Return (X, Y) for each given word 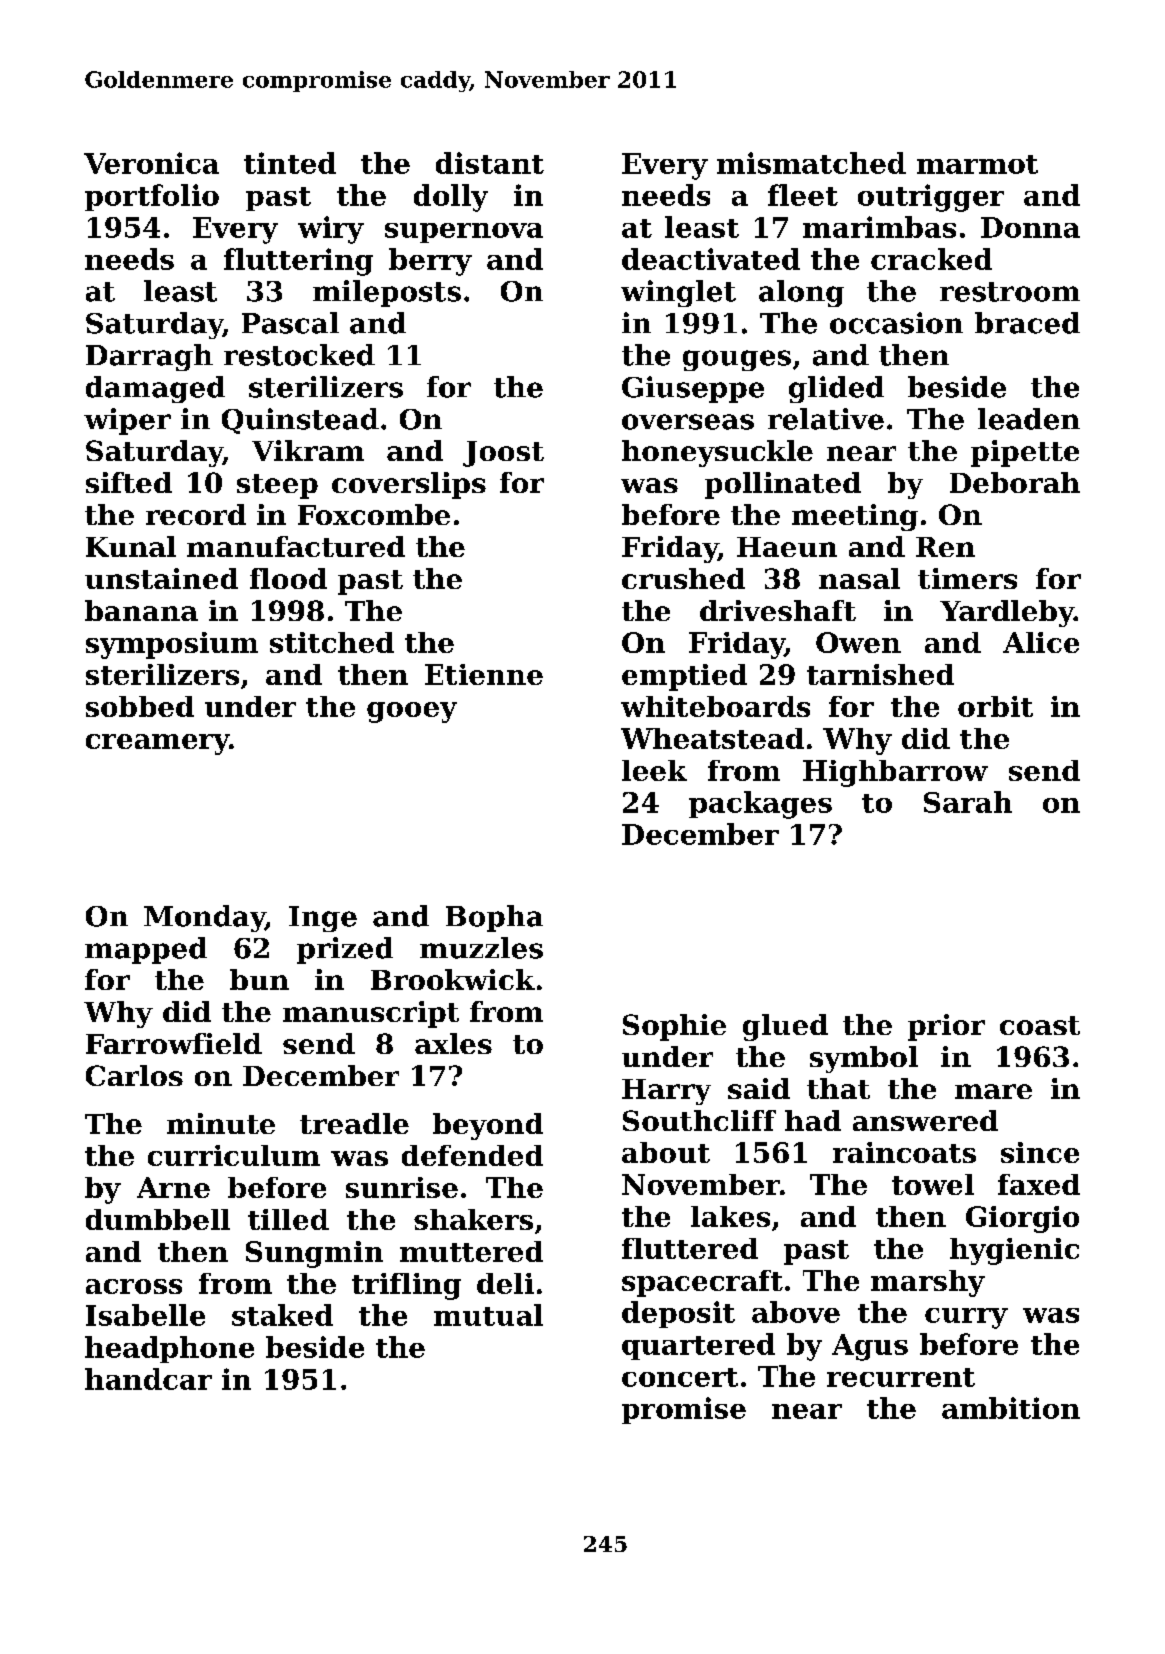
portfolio (152, 197)
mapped (146, 950)
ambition (1011, 1408)
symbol (864, 1059)
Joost (503, 454)
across (134, 1286)
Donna (1030, 227)
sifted (129, 482)
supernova (464, 233)
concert (680, 1377)
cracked (931, 259)
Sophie (674, 1027)
